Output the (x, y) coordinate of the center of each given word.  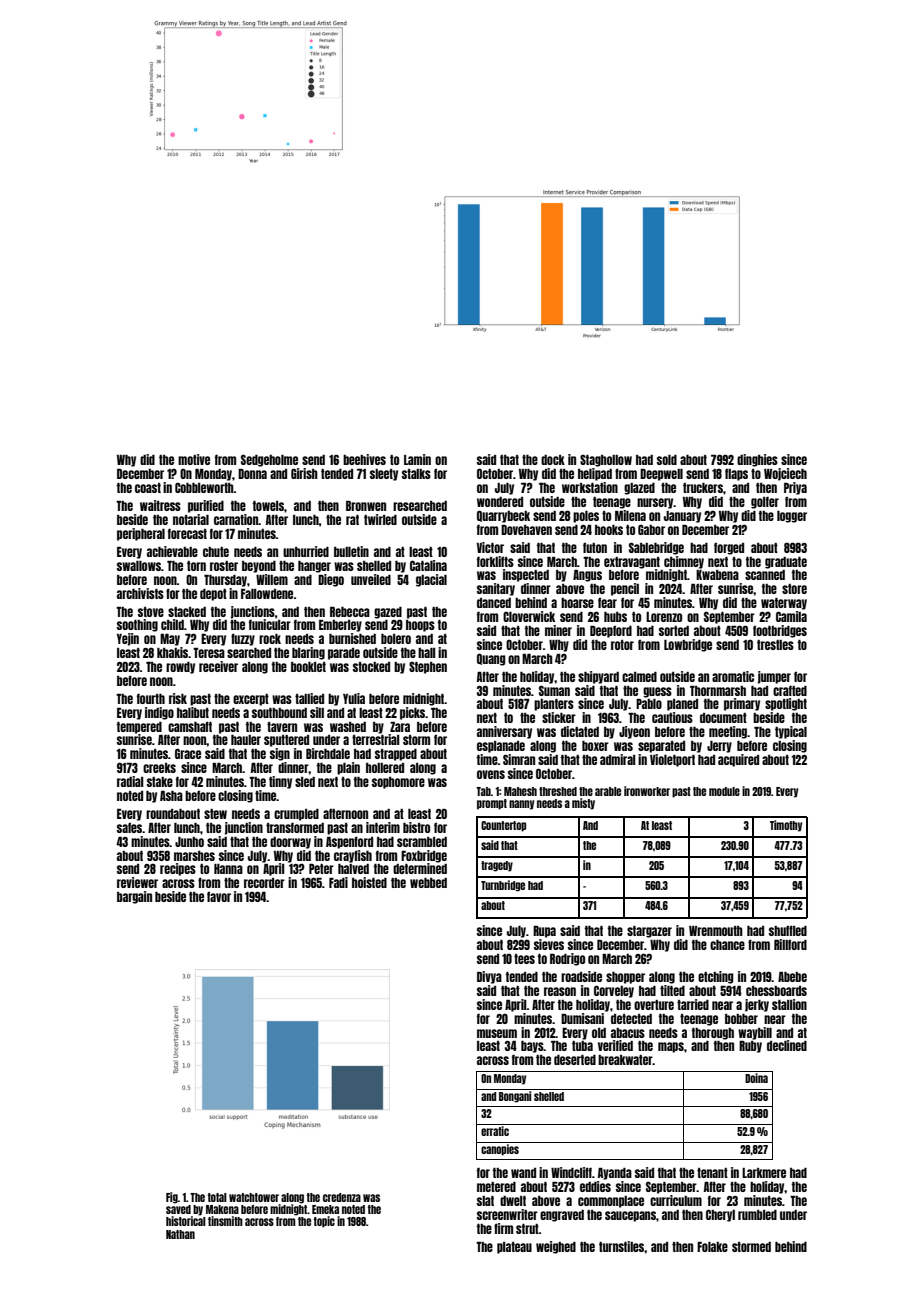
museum (497, 1033)
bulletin (351, 551)
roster (224, 566)
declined (787, 1045)
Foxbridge (424, 856)
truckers (703, 488)
